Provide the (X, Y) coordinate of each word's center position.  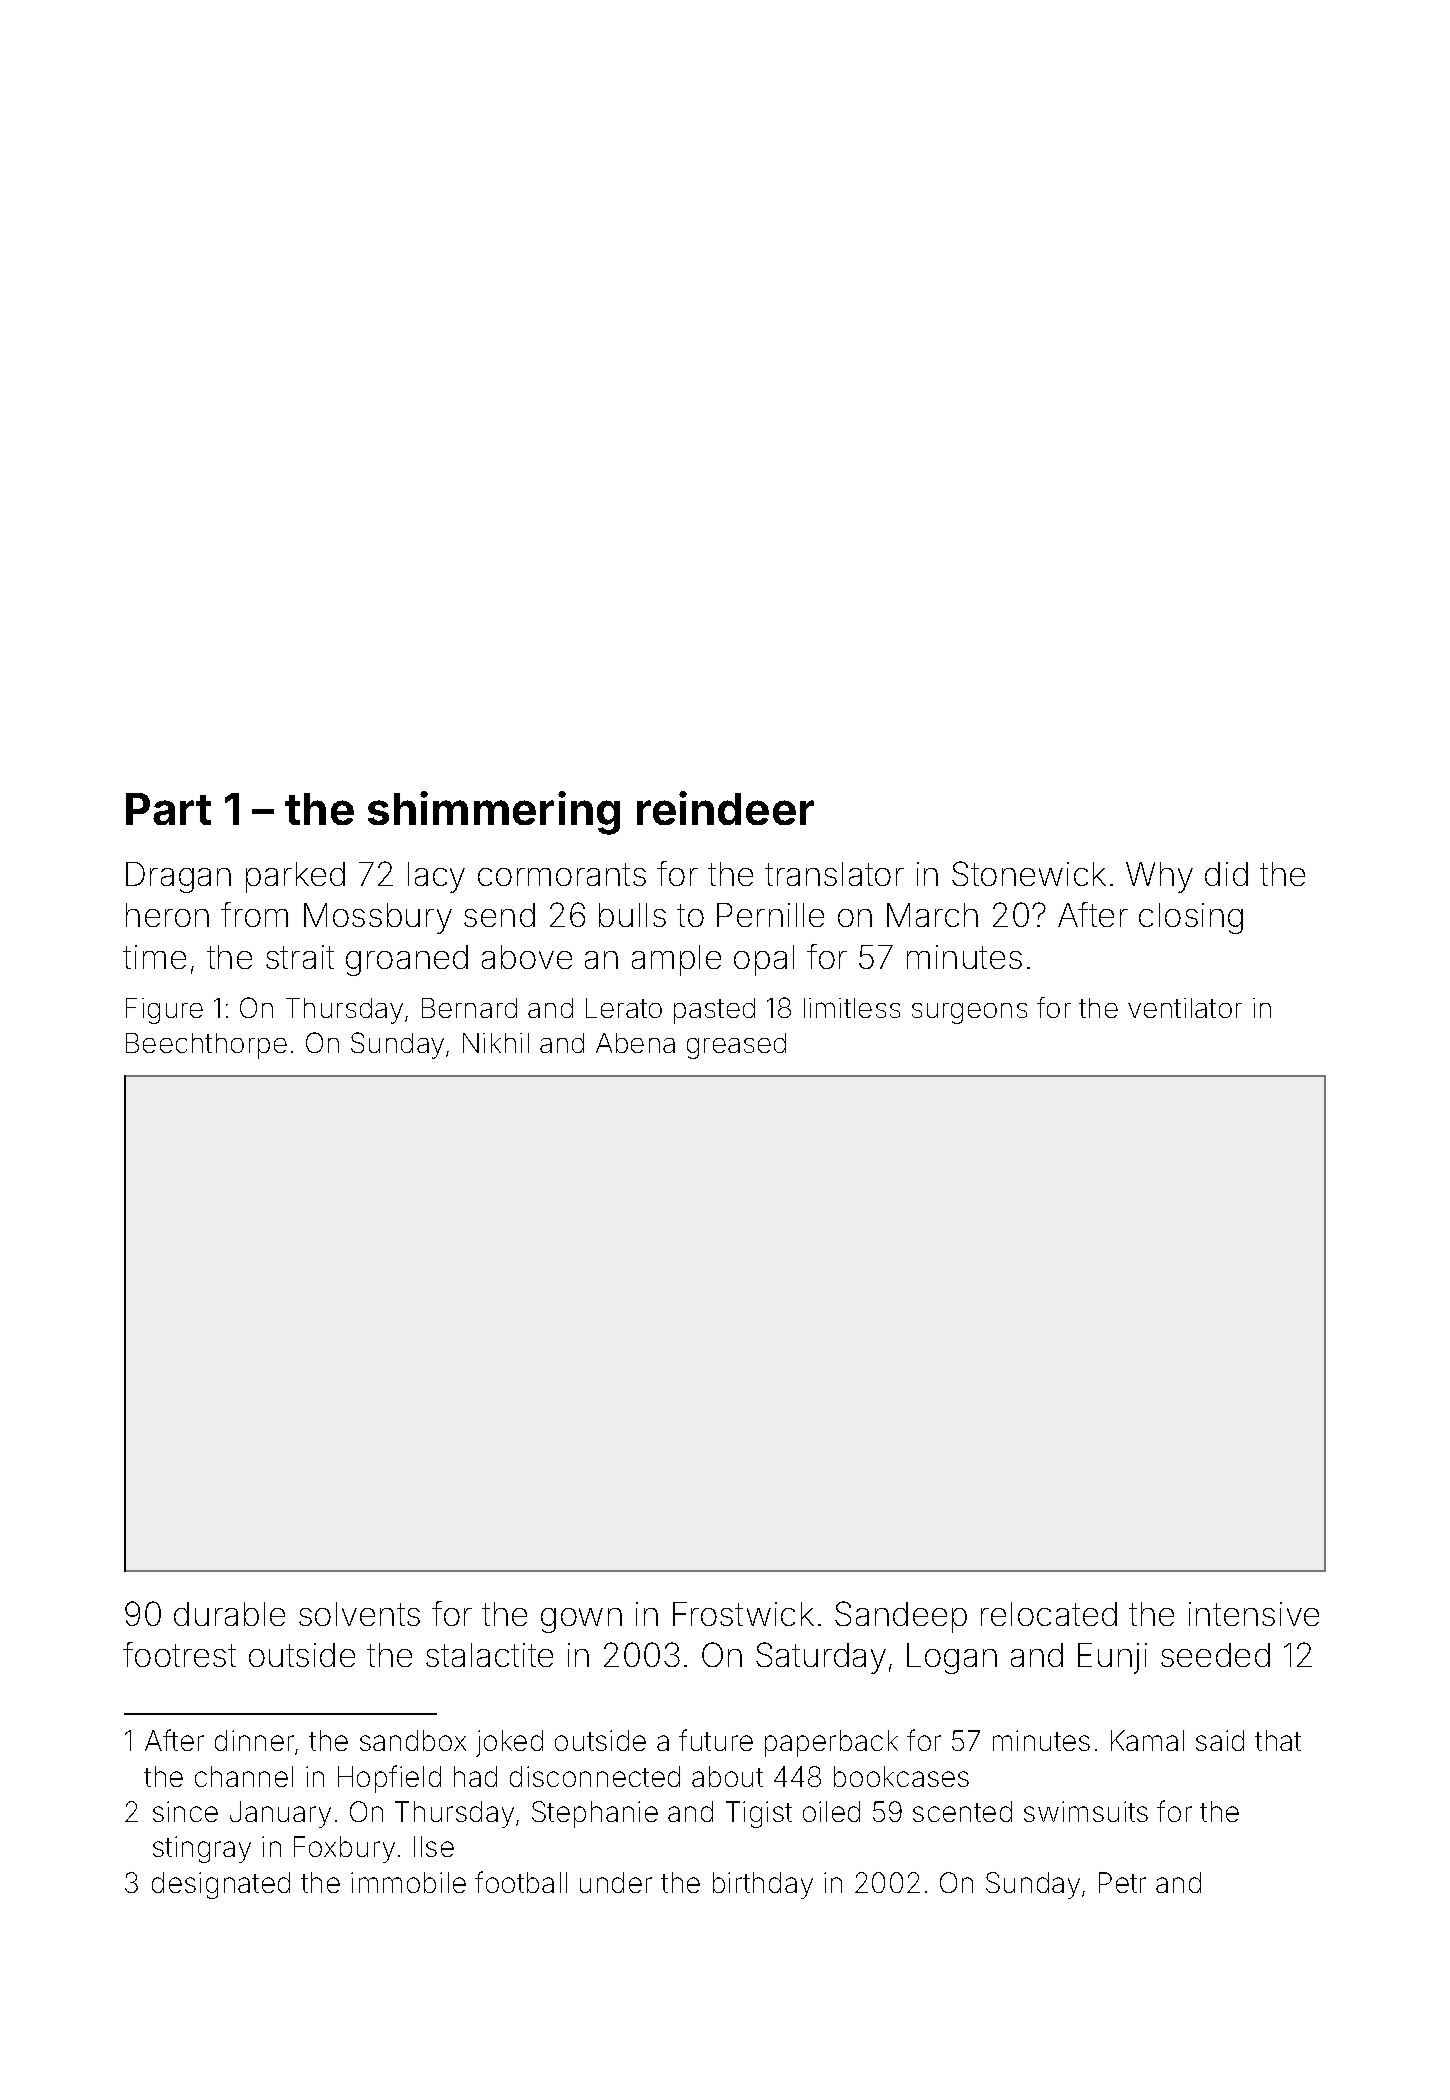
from (254, 914)
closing (1191, 918)
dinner (254, 1740)
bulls (632, 915)
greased (736, 1046)
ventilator (1185, 1008)
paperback (831, 1743)
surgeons (969, 1013)
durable (229, 1614)
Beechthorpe (206, 1046)
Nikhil (496, 1043)
